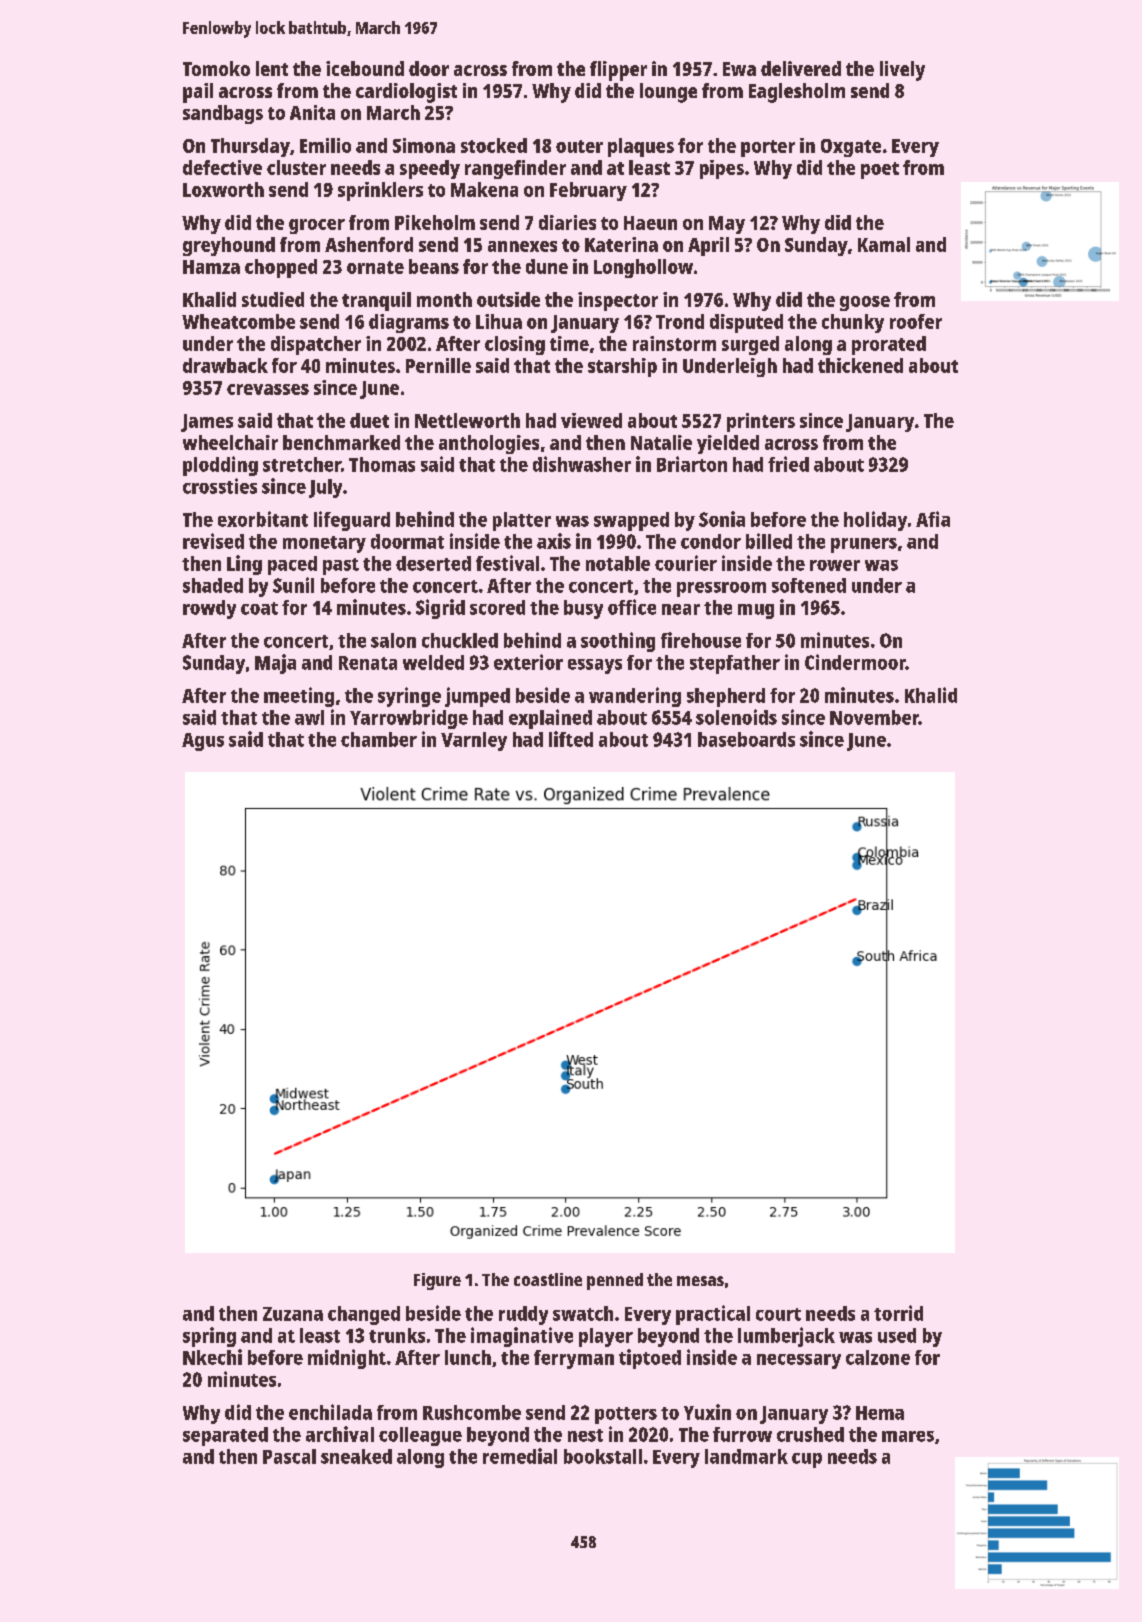  I want to click on syringe, so click(409, 697).
